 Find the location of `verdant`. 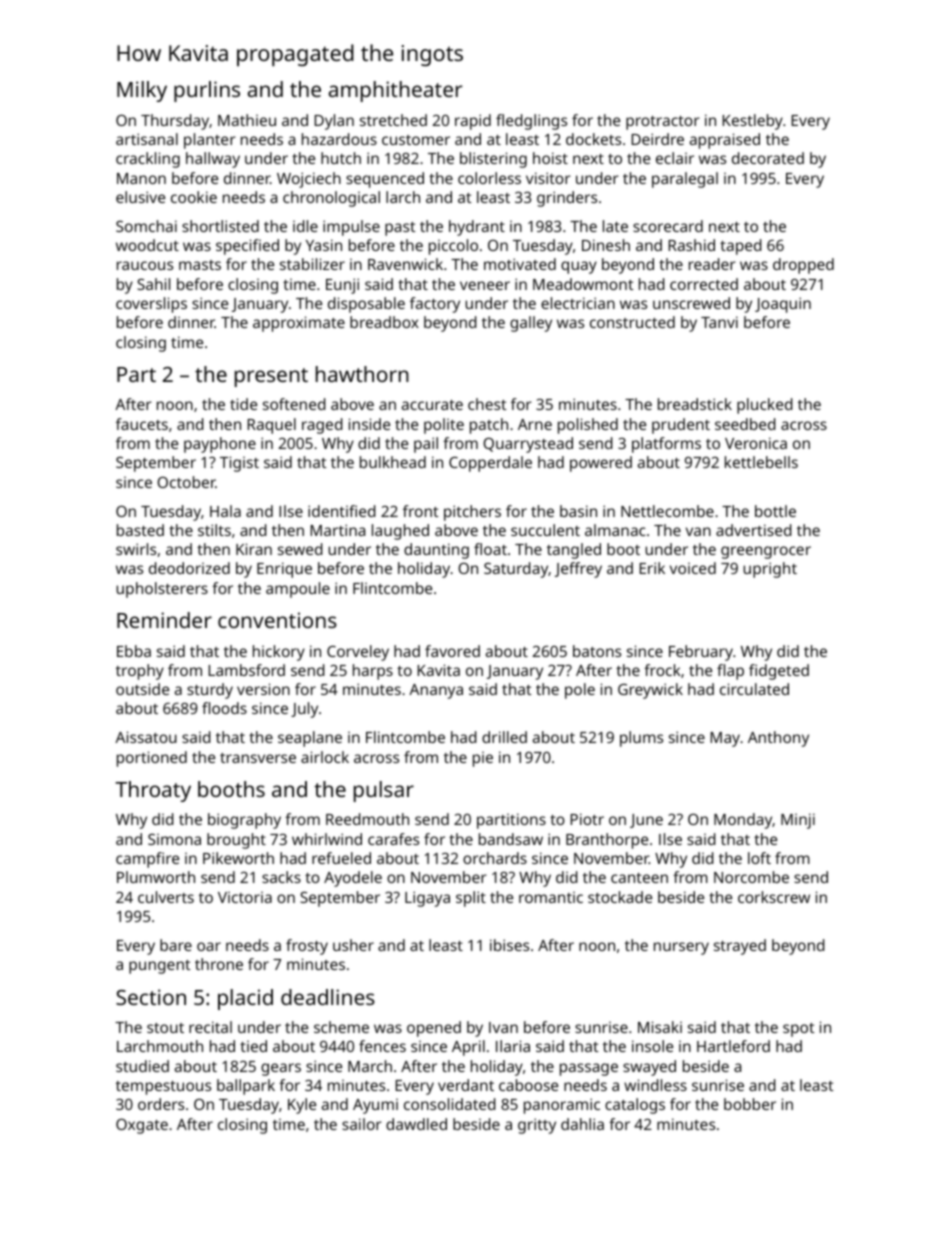

verdant is located at coordinates (466, 1085).
